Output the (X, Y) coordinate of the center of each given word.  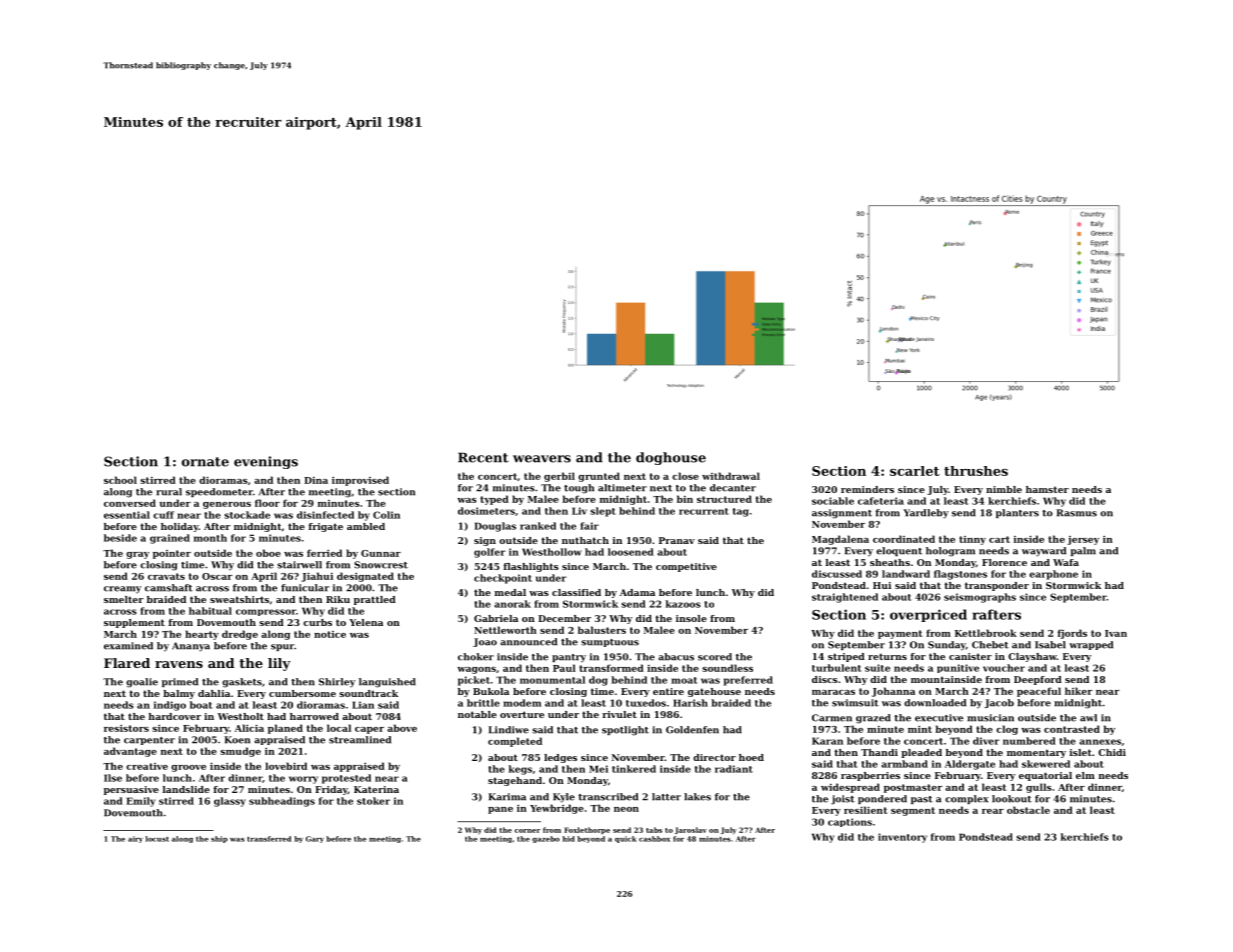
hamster (1047, 489)
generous (227, 505)
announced (528, 642)
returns (887, 656)
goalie (142, 683)
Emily (140, 802)
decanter (733, 488)
